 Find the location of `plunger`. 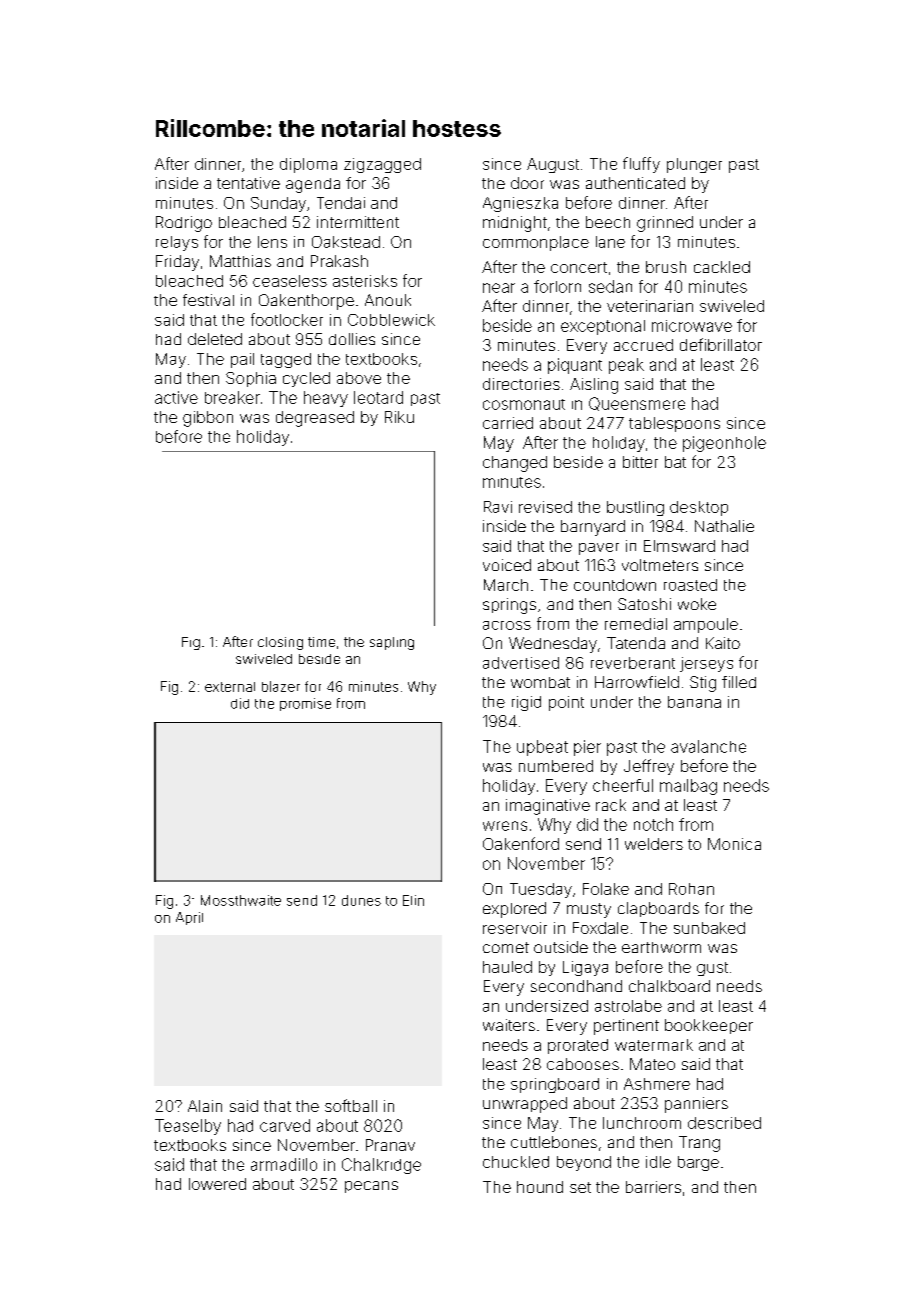

plunger is located at coordinates (694, 165).
